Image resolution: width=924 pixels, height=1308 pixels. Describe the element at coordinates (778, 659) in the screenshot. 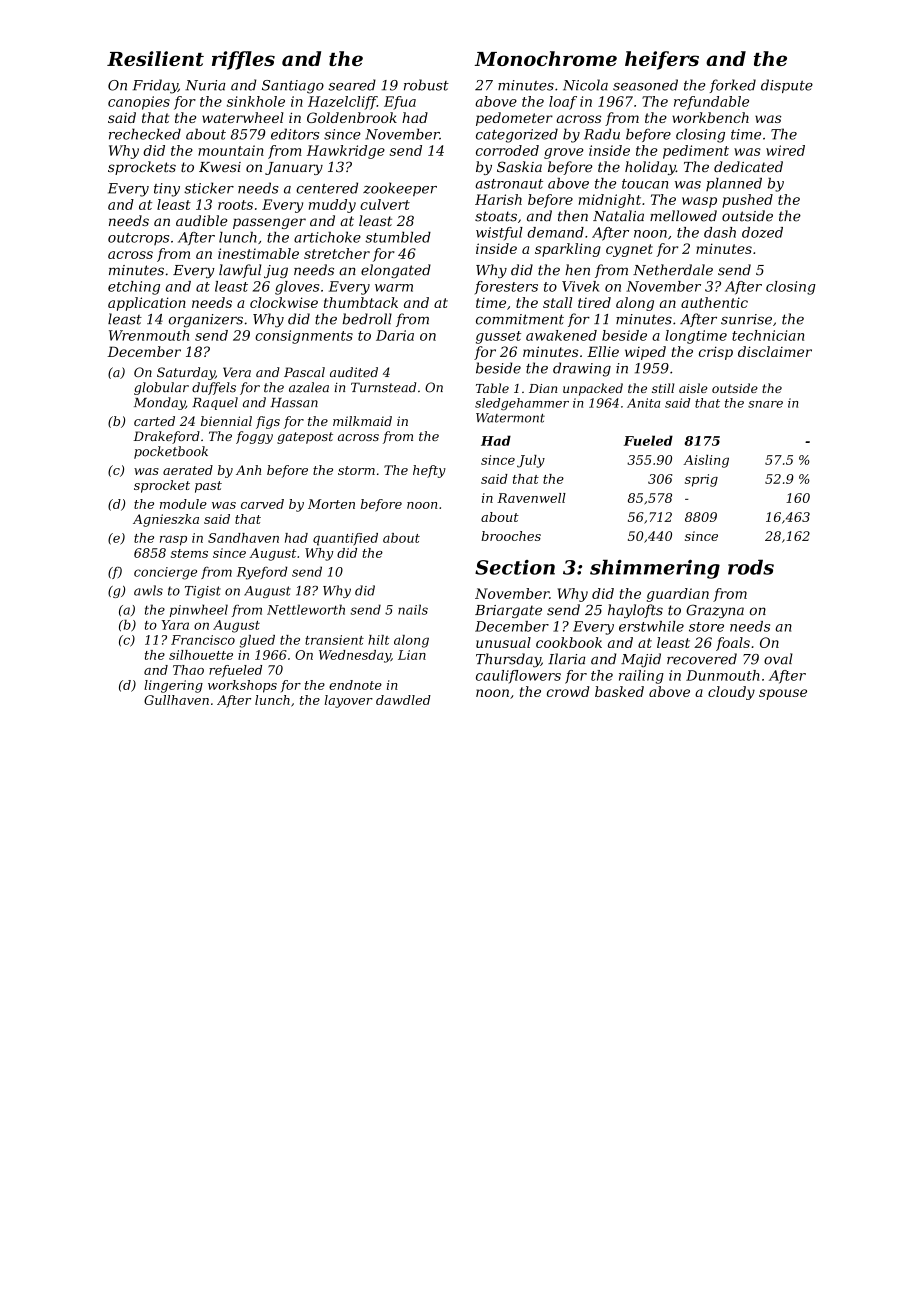

I see `oval` at that location.
